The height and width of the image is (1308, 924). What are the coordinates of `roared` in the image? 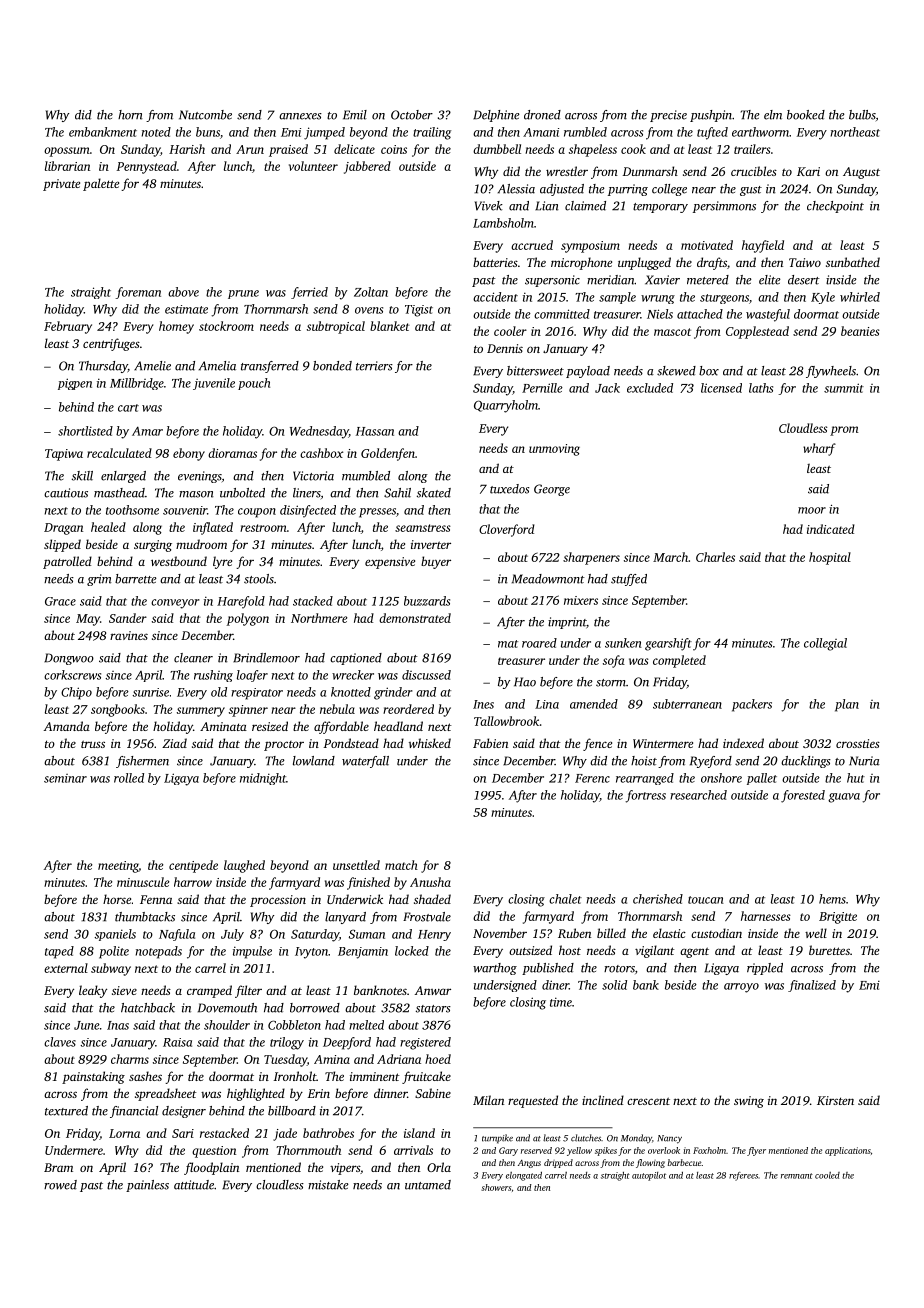 It's located at (539, 643).
